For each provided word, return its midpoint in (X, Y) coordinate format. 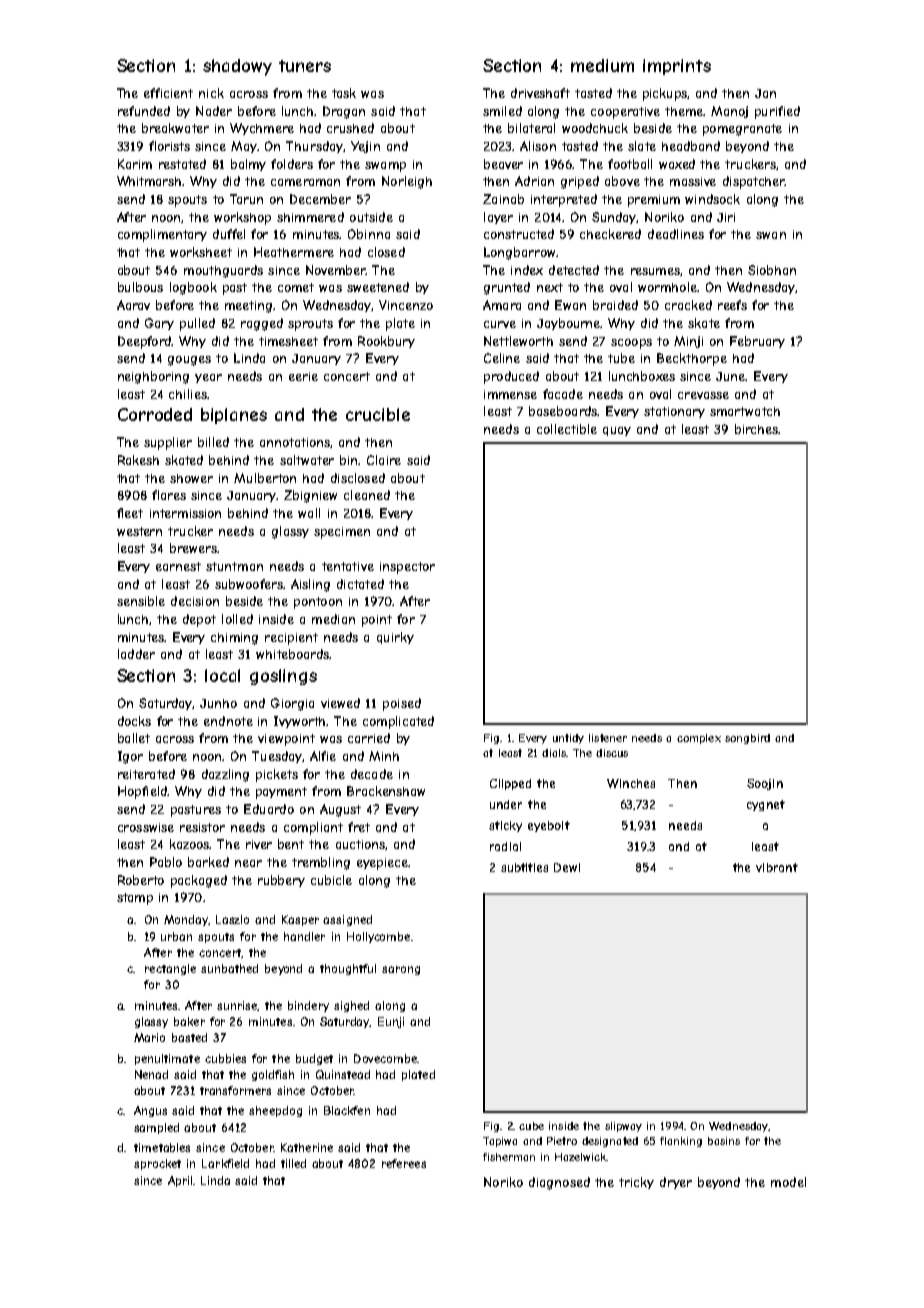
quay (617, 431)
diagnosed (559, 1183)
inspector (407, 568)
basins (724, 1141)
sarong (401, 970)
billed (213, 442)
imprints (677, 67)
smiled (502, 111)
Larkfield (225, 1163)
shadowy (237, 67)
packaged (199, 881)
